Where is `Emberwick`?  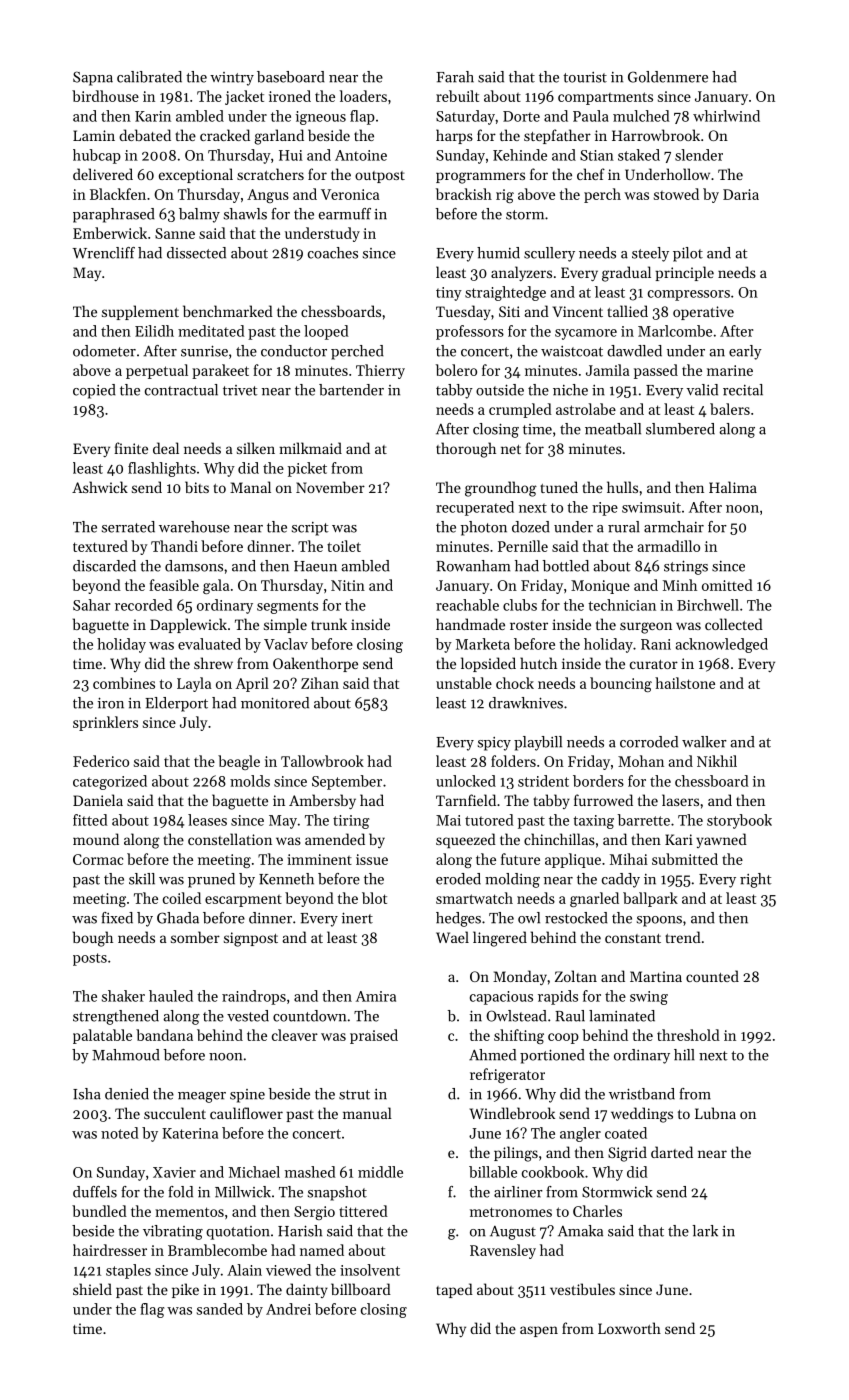
Emberwick is located at coordinates (110, 233).
